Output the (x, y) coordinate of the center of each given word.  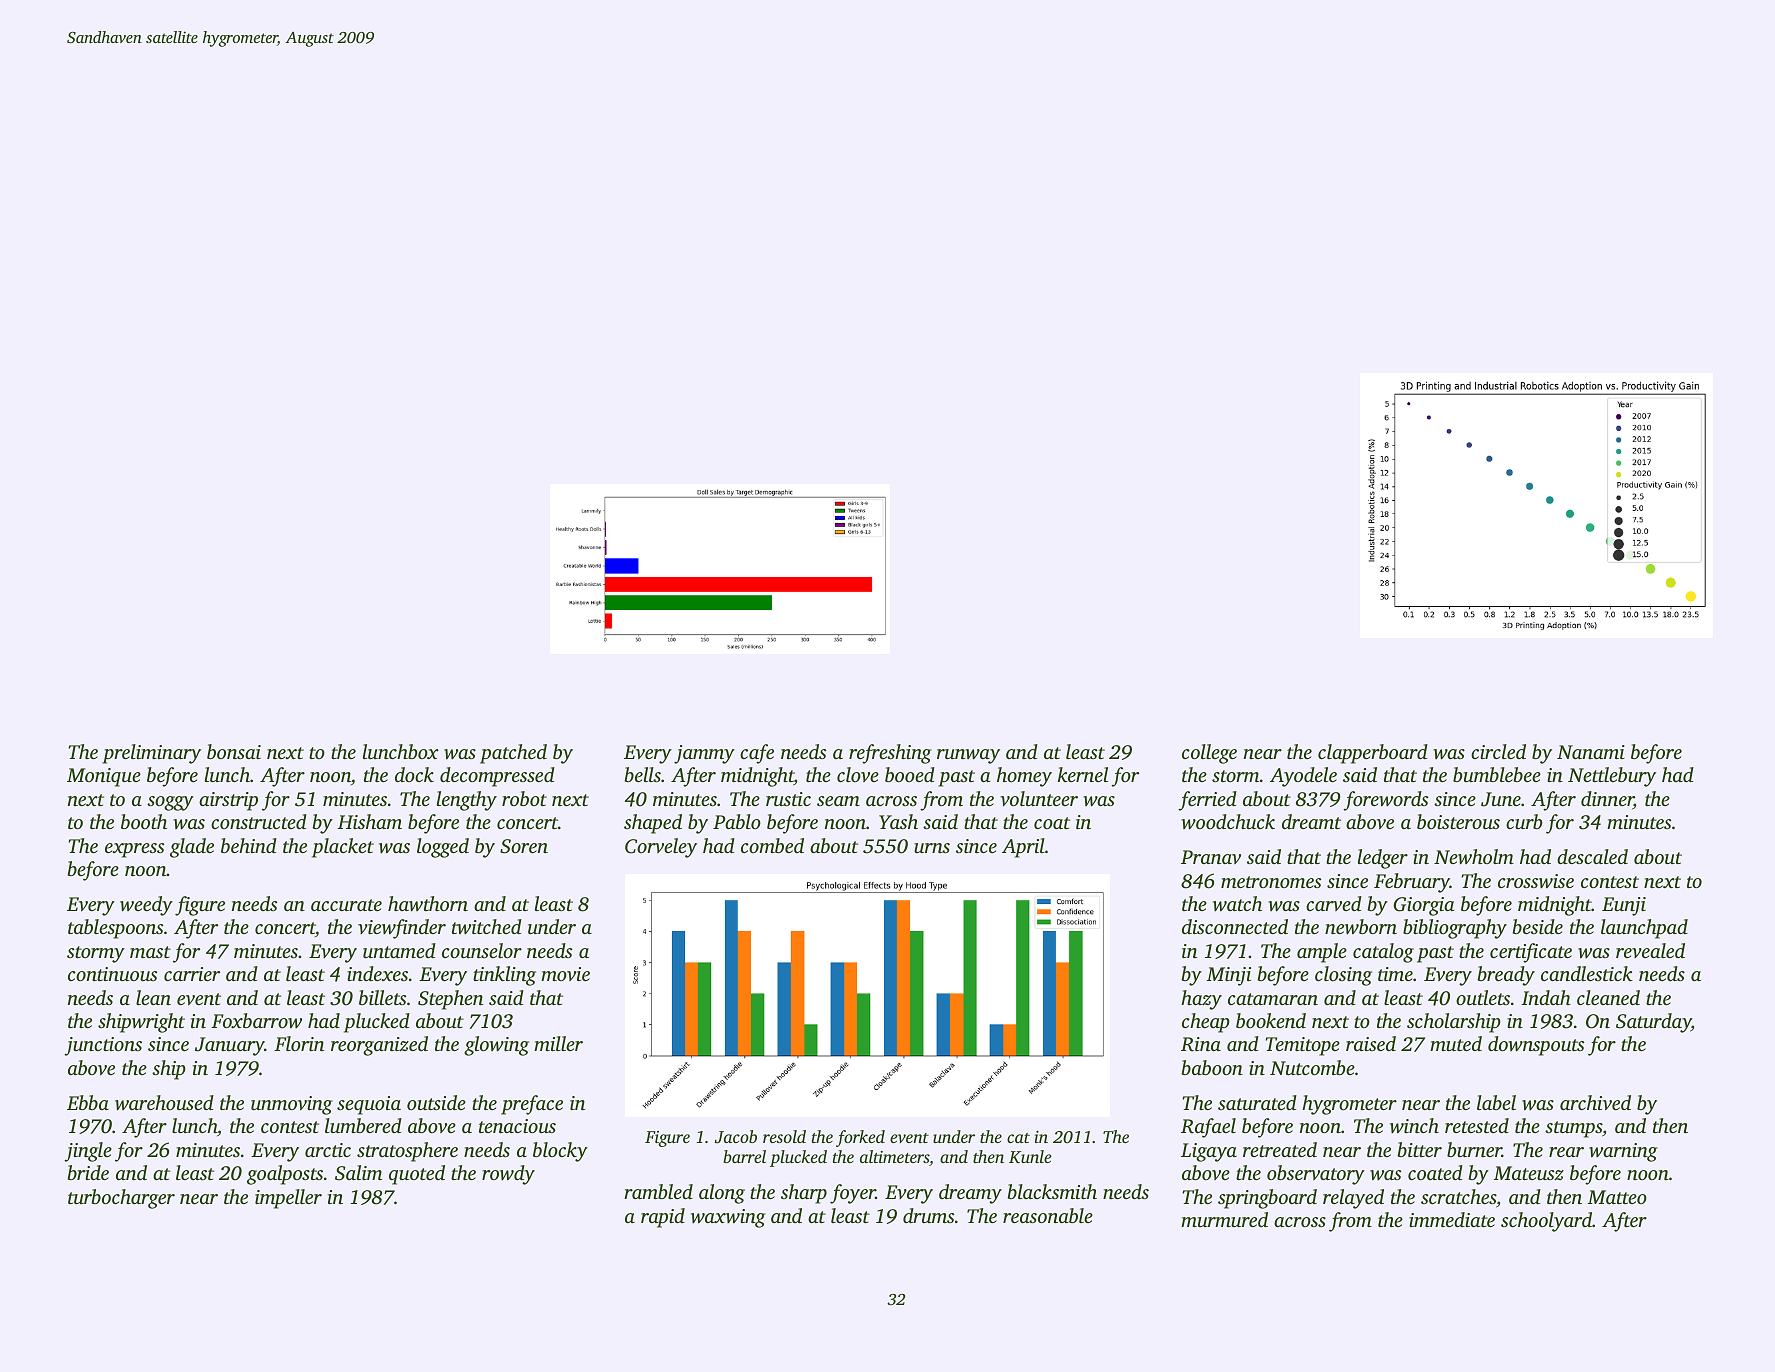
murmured (1224, 1219)
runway (968, 756)
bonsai (234, 751)
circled (1498, 751)
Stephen (450, 1000)
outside (436, 1102)
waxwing (728, 1218)
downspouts (1536, 1046)
